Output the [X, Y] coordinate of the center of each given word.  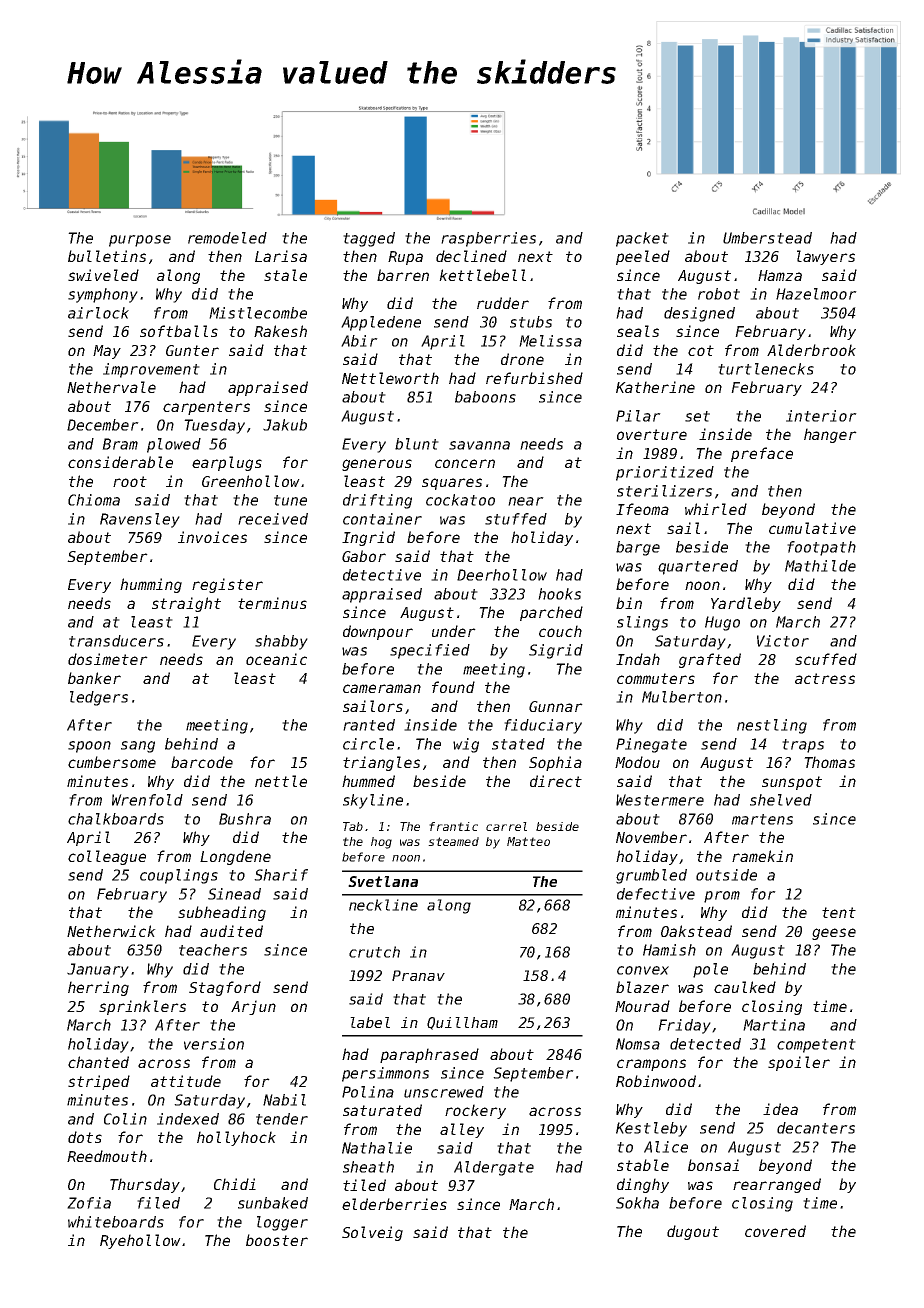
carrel [506, 826]
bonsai [713, 1165]
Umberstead [767, 238]
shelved [781, 800]
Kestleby [651, 1129]
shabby [281, 642]
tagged [369, 239]
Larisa [281, 256]
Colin [125, 1119]
